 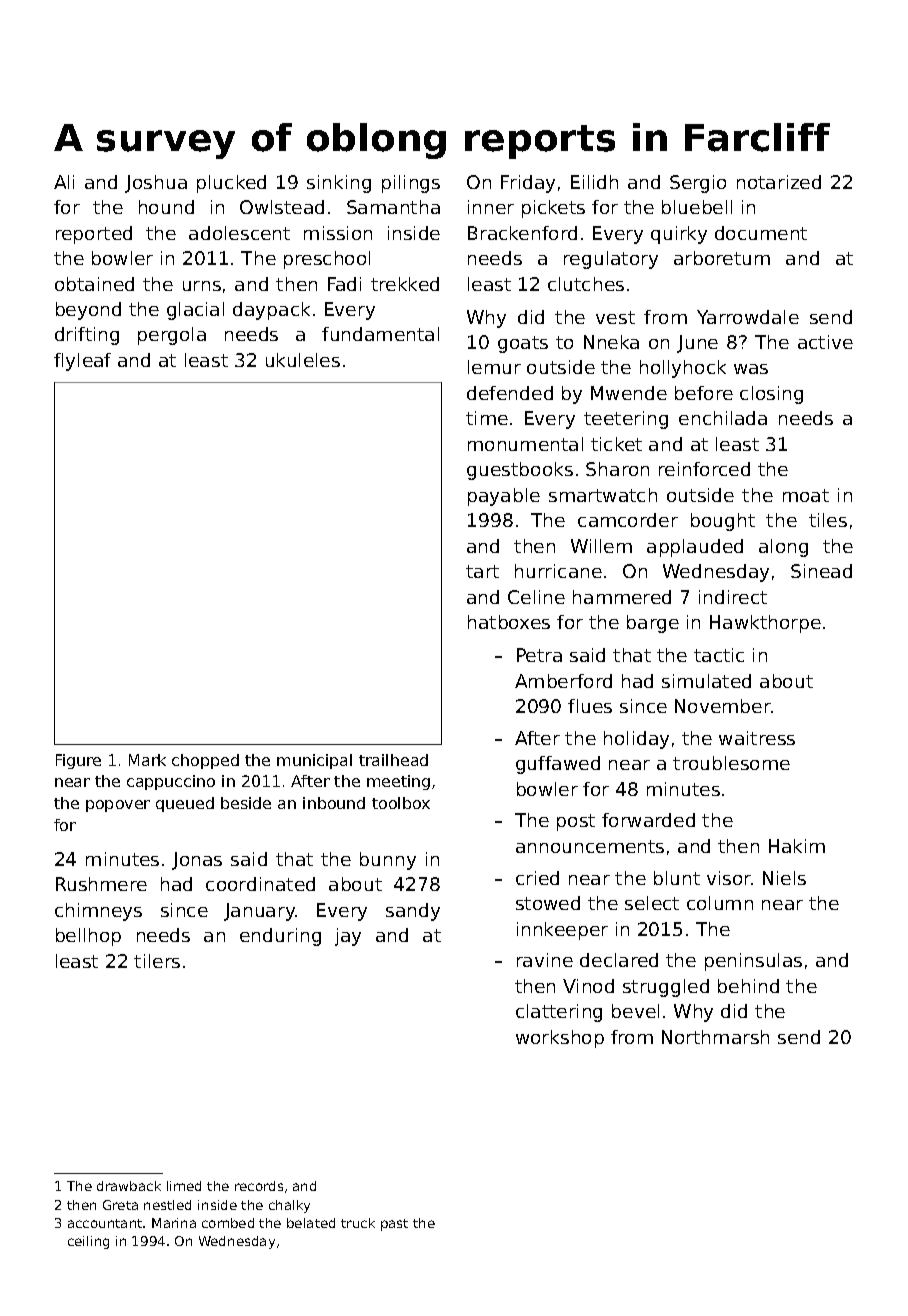 What do you see at coordinates (487, 418) in the document?
I see `time` at bounding box center [487, 418].
